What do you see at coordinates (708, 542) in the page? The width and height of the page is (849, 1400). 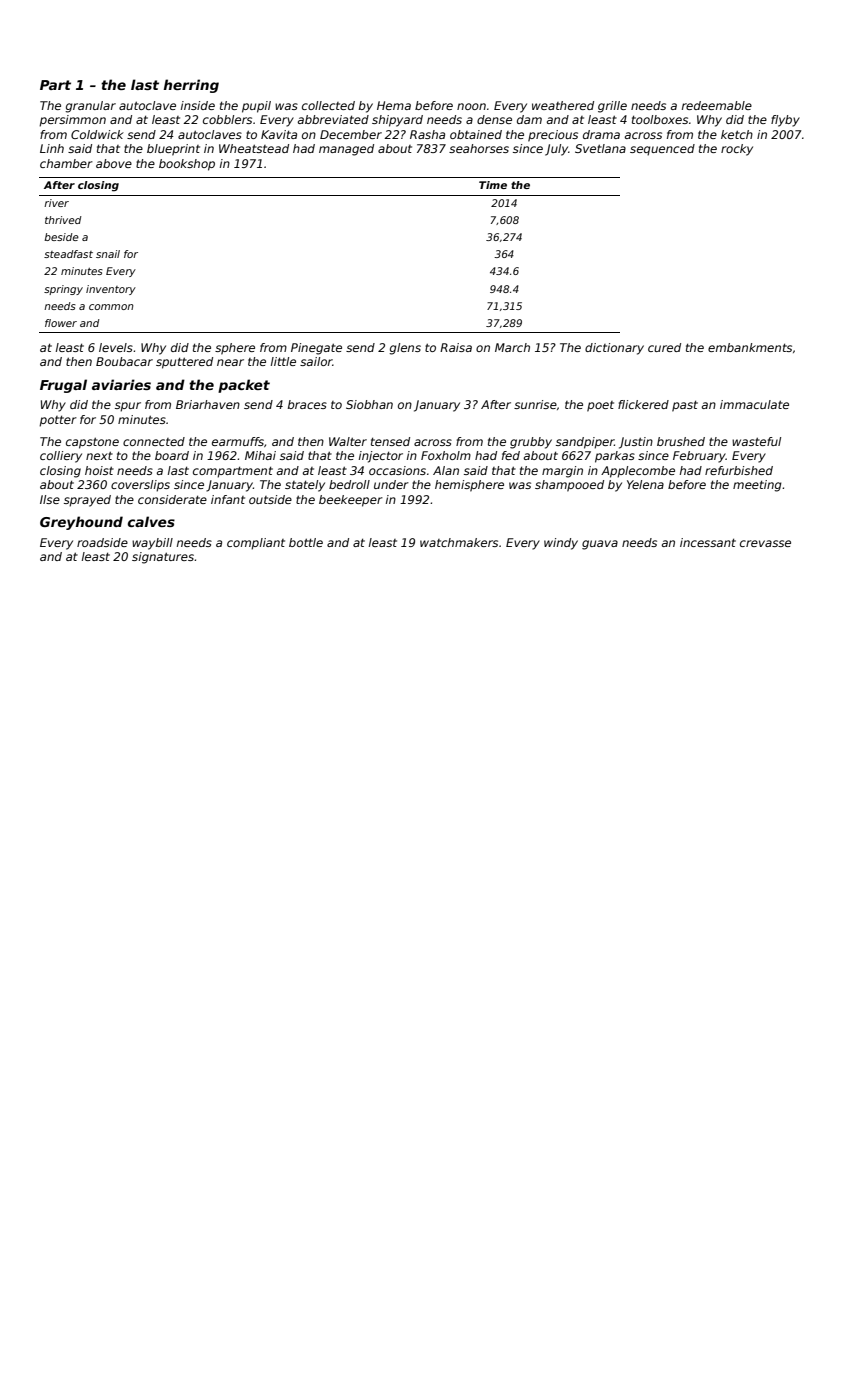 I see `incessant` at bounding box center [708, 542].
